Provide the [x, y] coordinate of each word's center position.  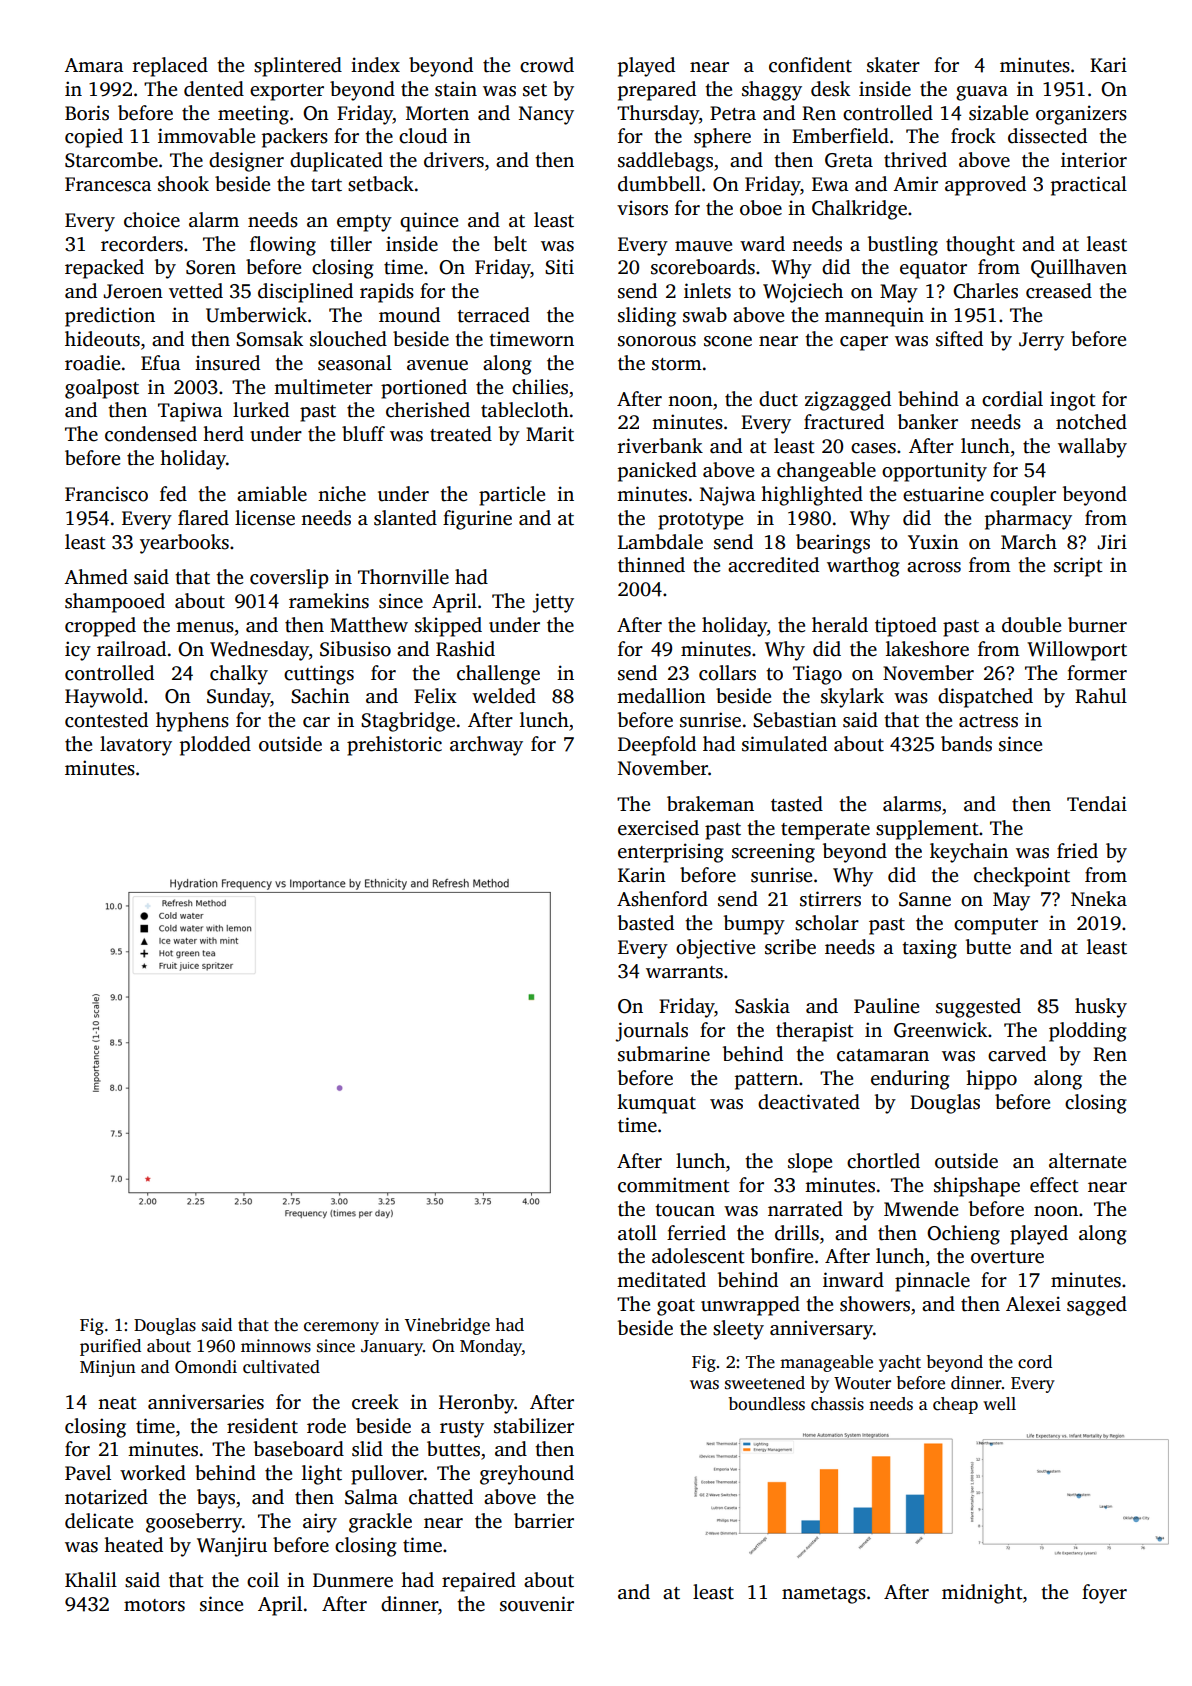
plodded [215, 746]
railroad [131, 649]
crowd [547, 65]
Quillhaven [1079, 268]
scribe [790, 947]
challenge [498, 675]
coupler [1023, 496]
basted [646, 923]
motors [154, 1605]
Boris [87, 113]
